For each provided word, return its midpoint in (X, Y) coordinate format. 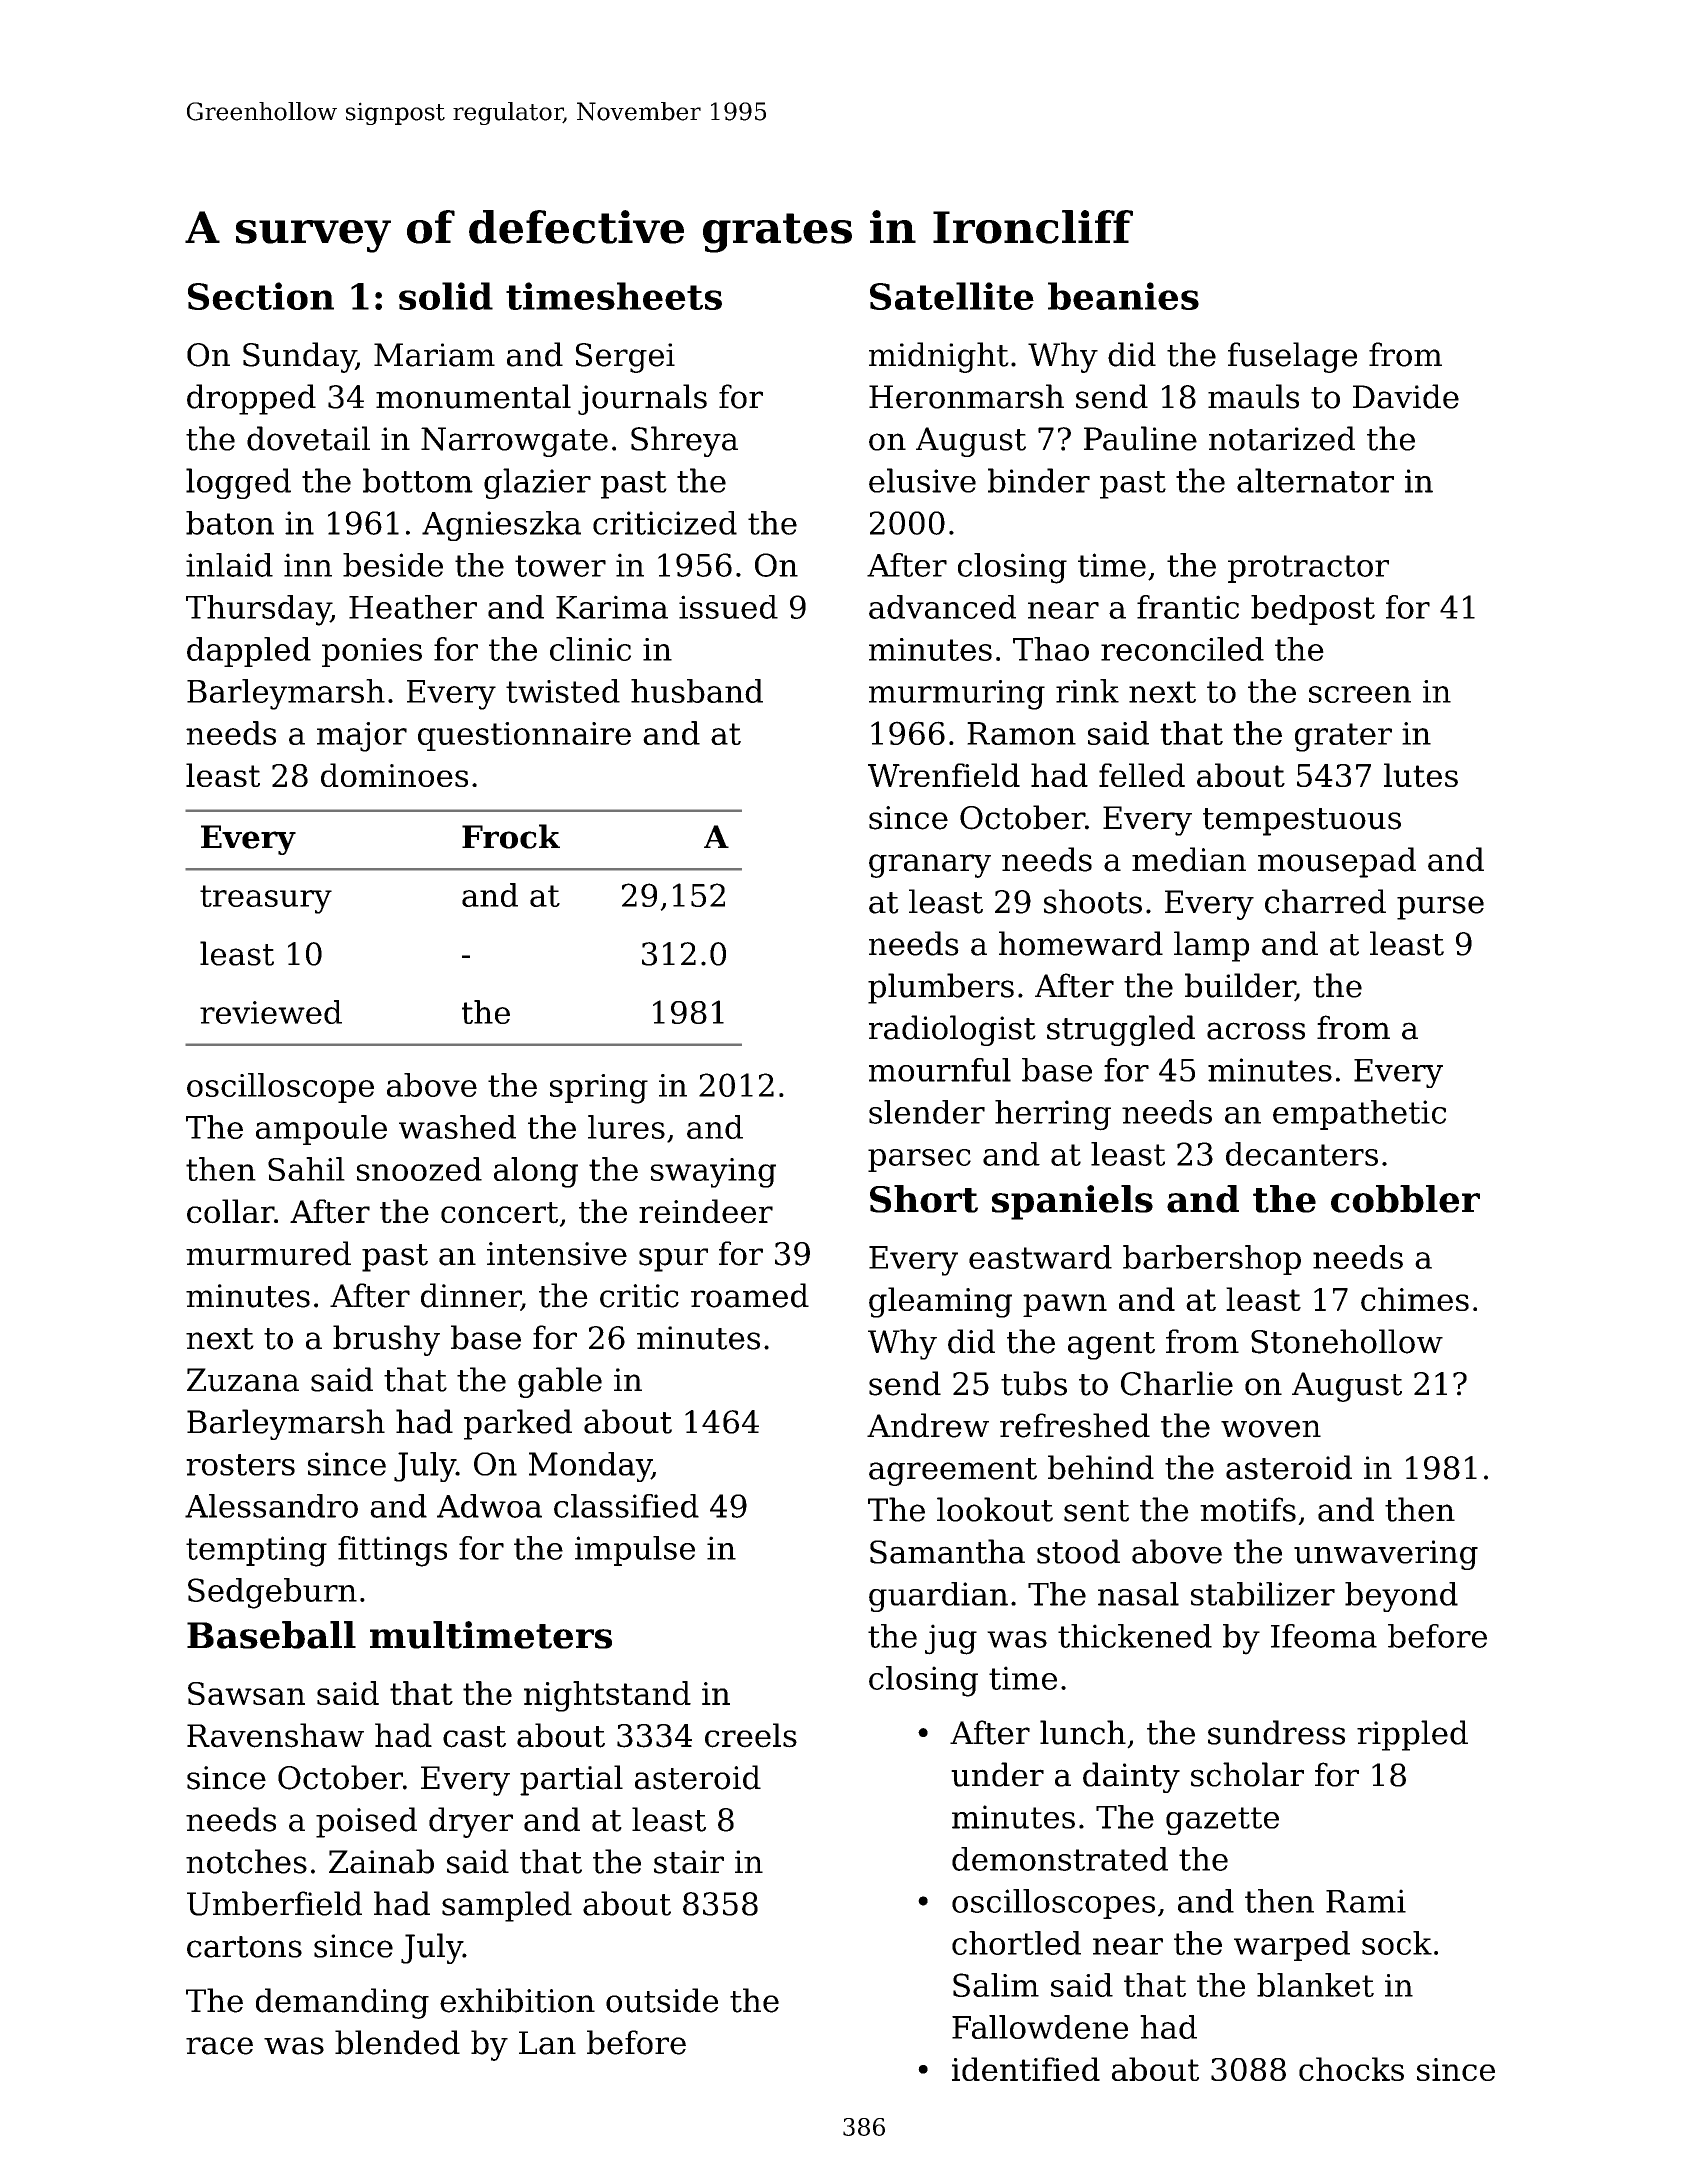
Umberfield (274, 1903)
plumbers (941, 988)
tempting (256, 1551)
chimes (1415, 1299)
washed (457, 1127)
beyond (1401, 1597)
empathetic (1359, 1115)
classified (626, 1506)
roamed (750, 1295)
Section (261, 296)
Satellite (952, 296)
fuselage (1292, 357)
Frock (511, 836)
